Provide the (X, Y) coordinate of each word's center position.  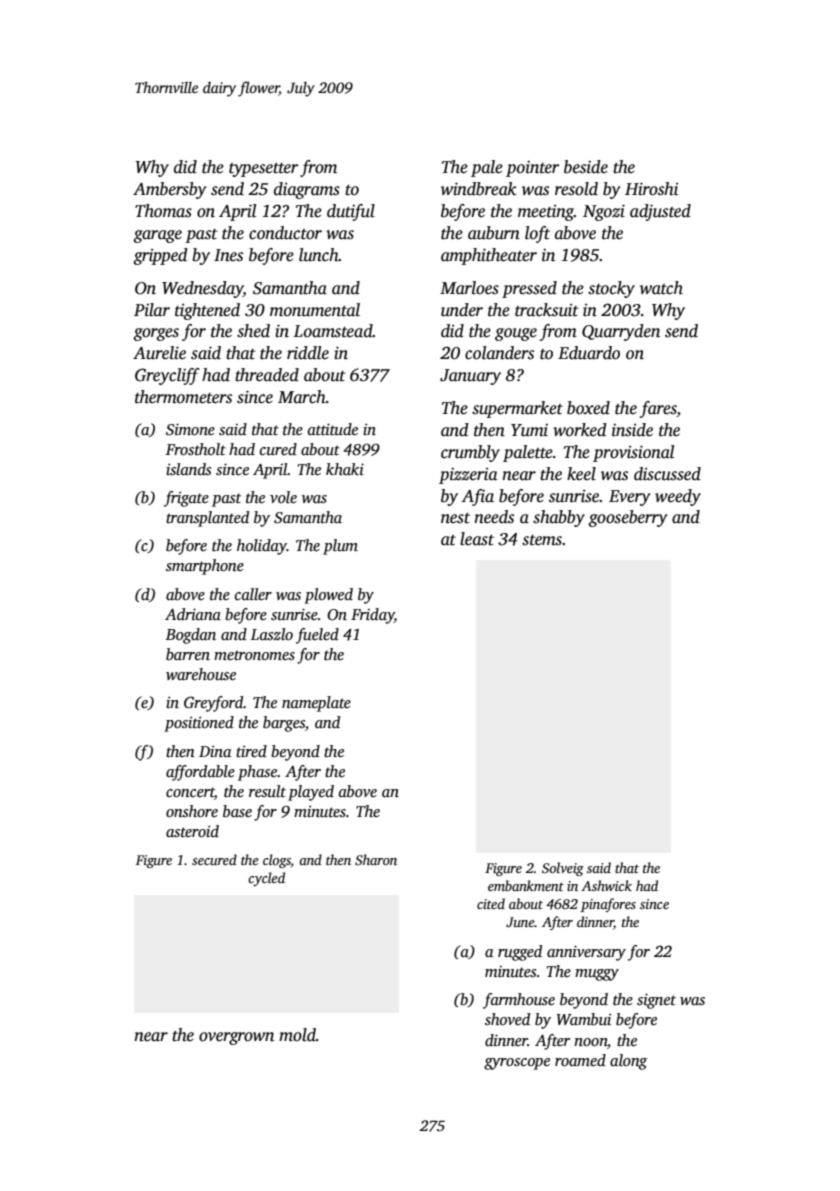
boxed (588, 408)
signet (656, 1001)
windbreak (479, 189)
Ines (228, 255)
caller (253, 594)
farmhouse (519, 1001)
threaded (267, 375)
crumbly (470, 453)
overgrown (236, 1038)
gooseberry (627, 518)
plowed (328, 596)
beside (586, 167)
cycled (266, 879)
